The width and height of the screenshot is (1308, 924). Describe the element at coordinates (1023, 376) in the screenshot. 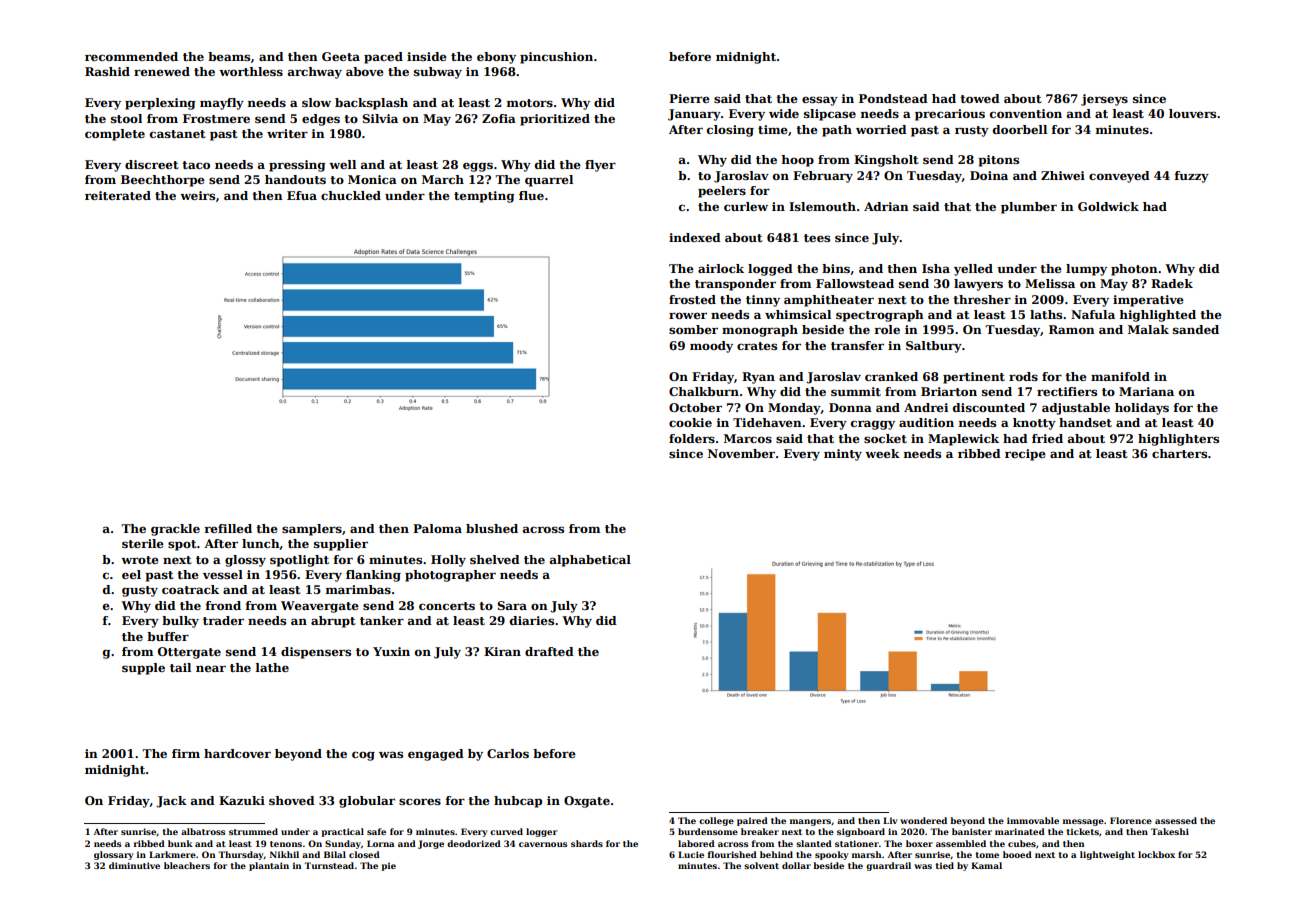

I see `rods` at that location.
